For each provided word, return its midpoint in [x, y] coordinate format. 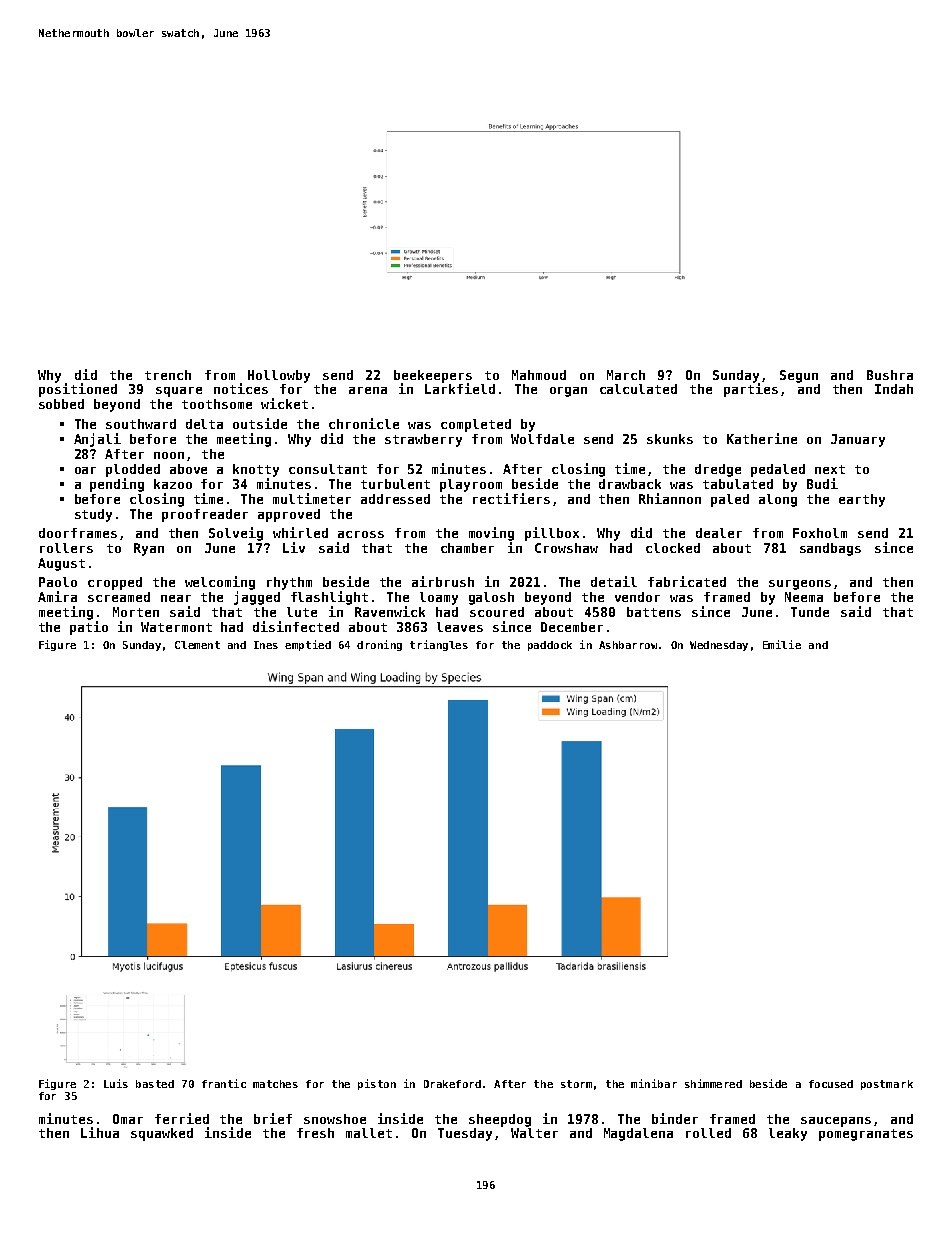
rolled [708, 1133]
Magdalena [638, 1134]
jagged [257, 598]
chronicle [364, 423]
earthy [862, 500]
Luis [116, 1083]
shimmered [713, 1083]
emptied [308, 645]
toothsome [217, 404]
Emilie [782, 644]
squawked [162, 1134]
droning [379, 645]
